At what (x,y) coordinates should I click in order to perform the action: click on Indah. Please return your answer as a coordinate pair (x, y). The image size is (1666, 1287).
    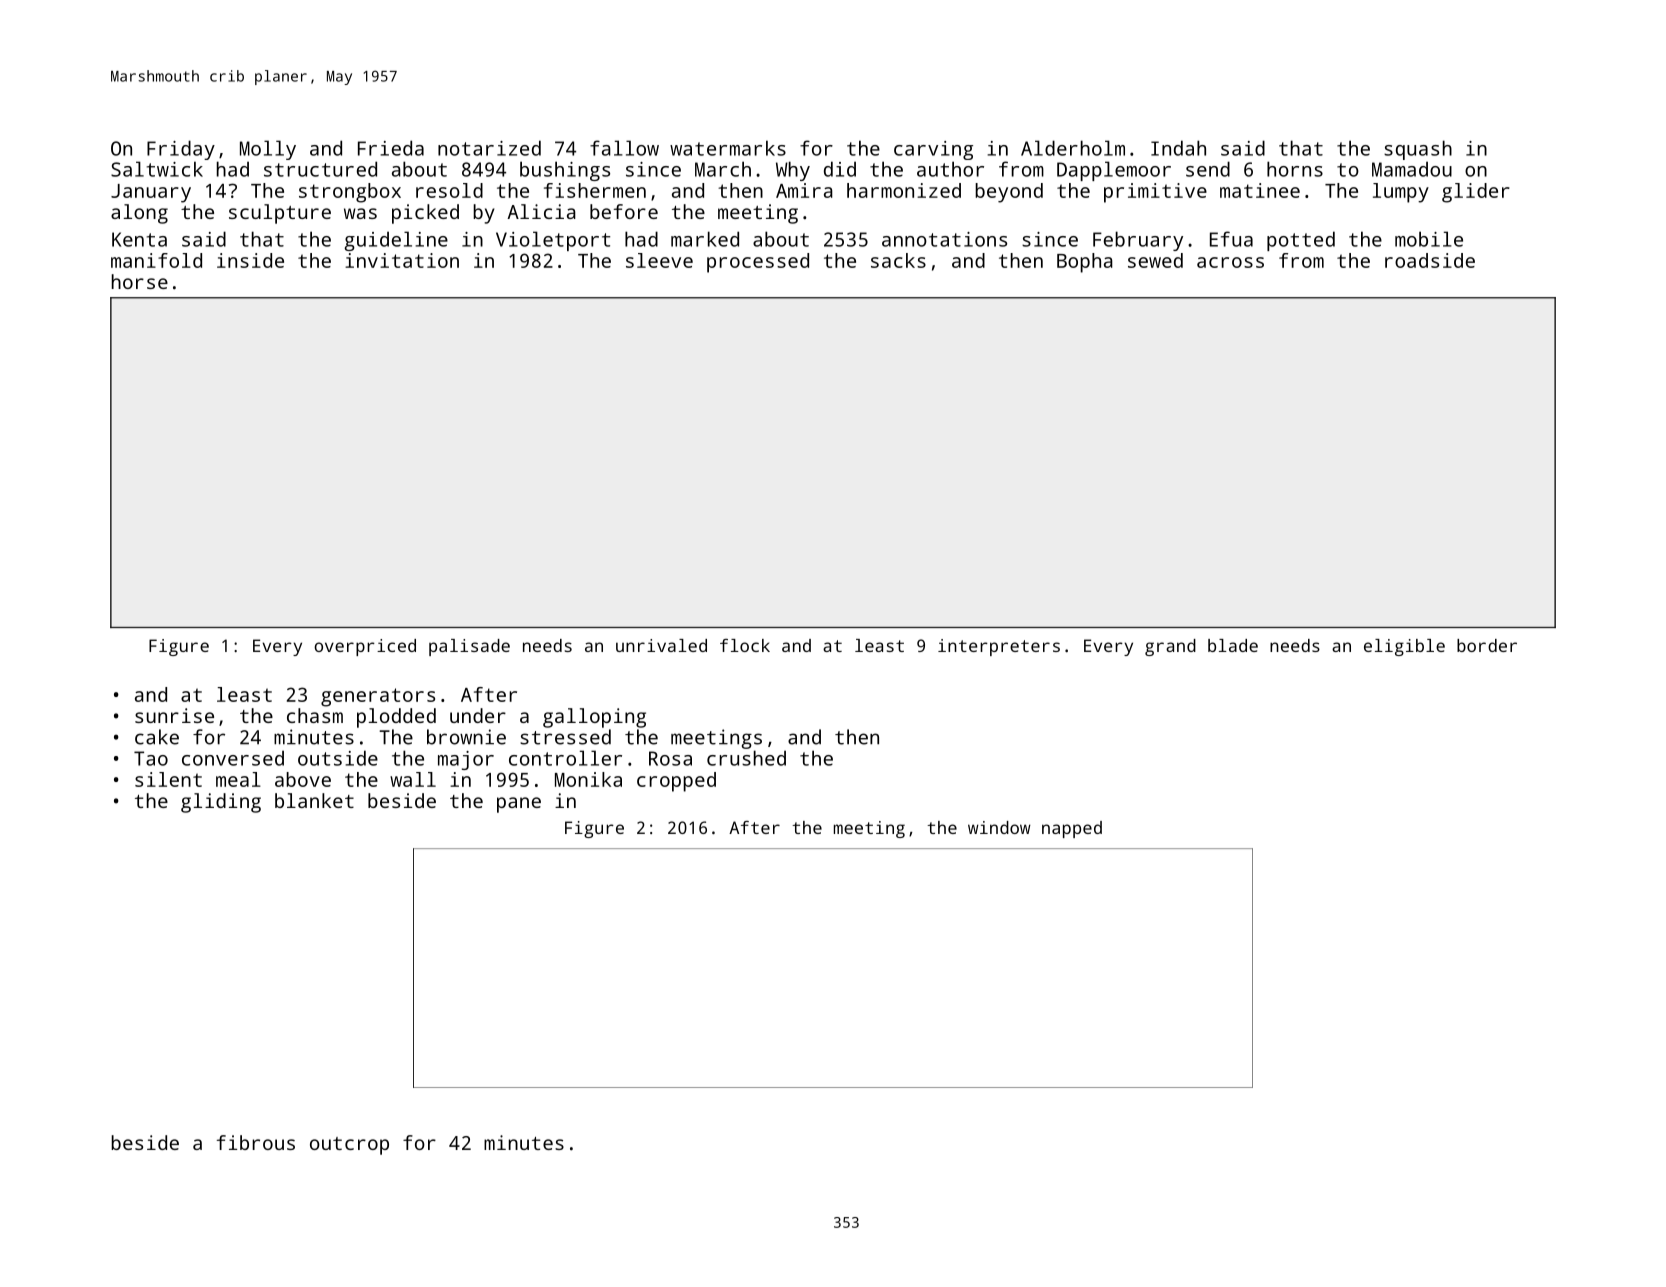
    Looking at the image, I should click on (1178, 148).
